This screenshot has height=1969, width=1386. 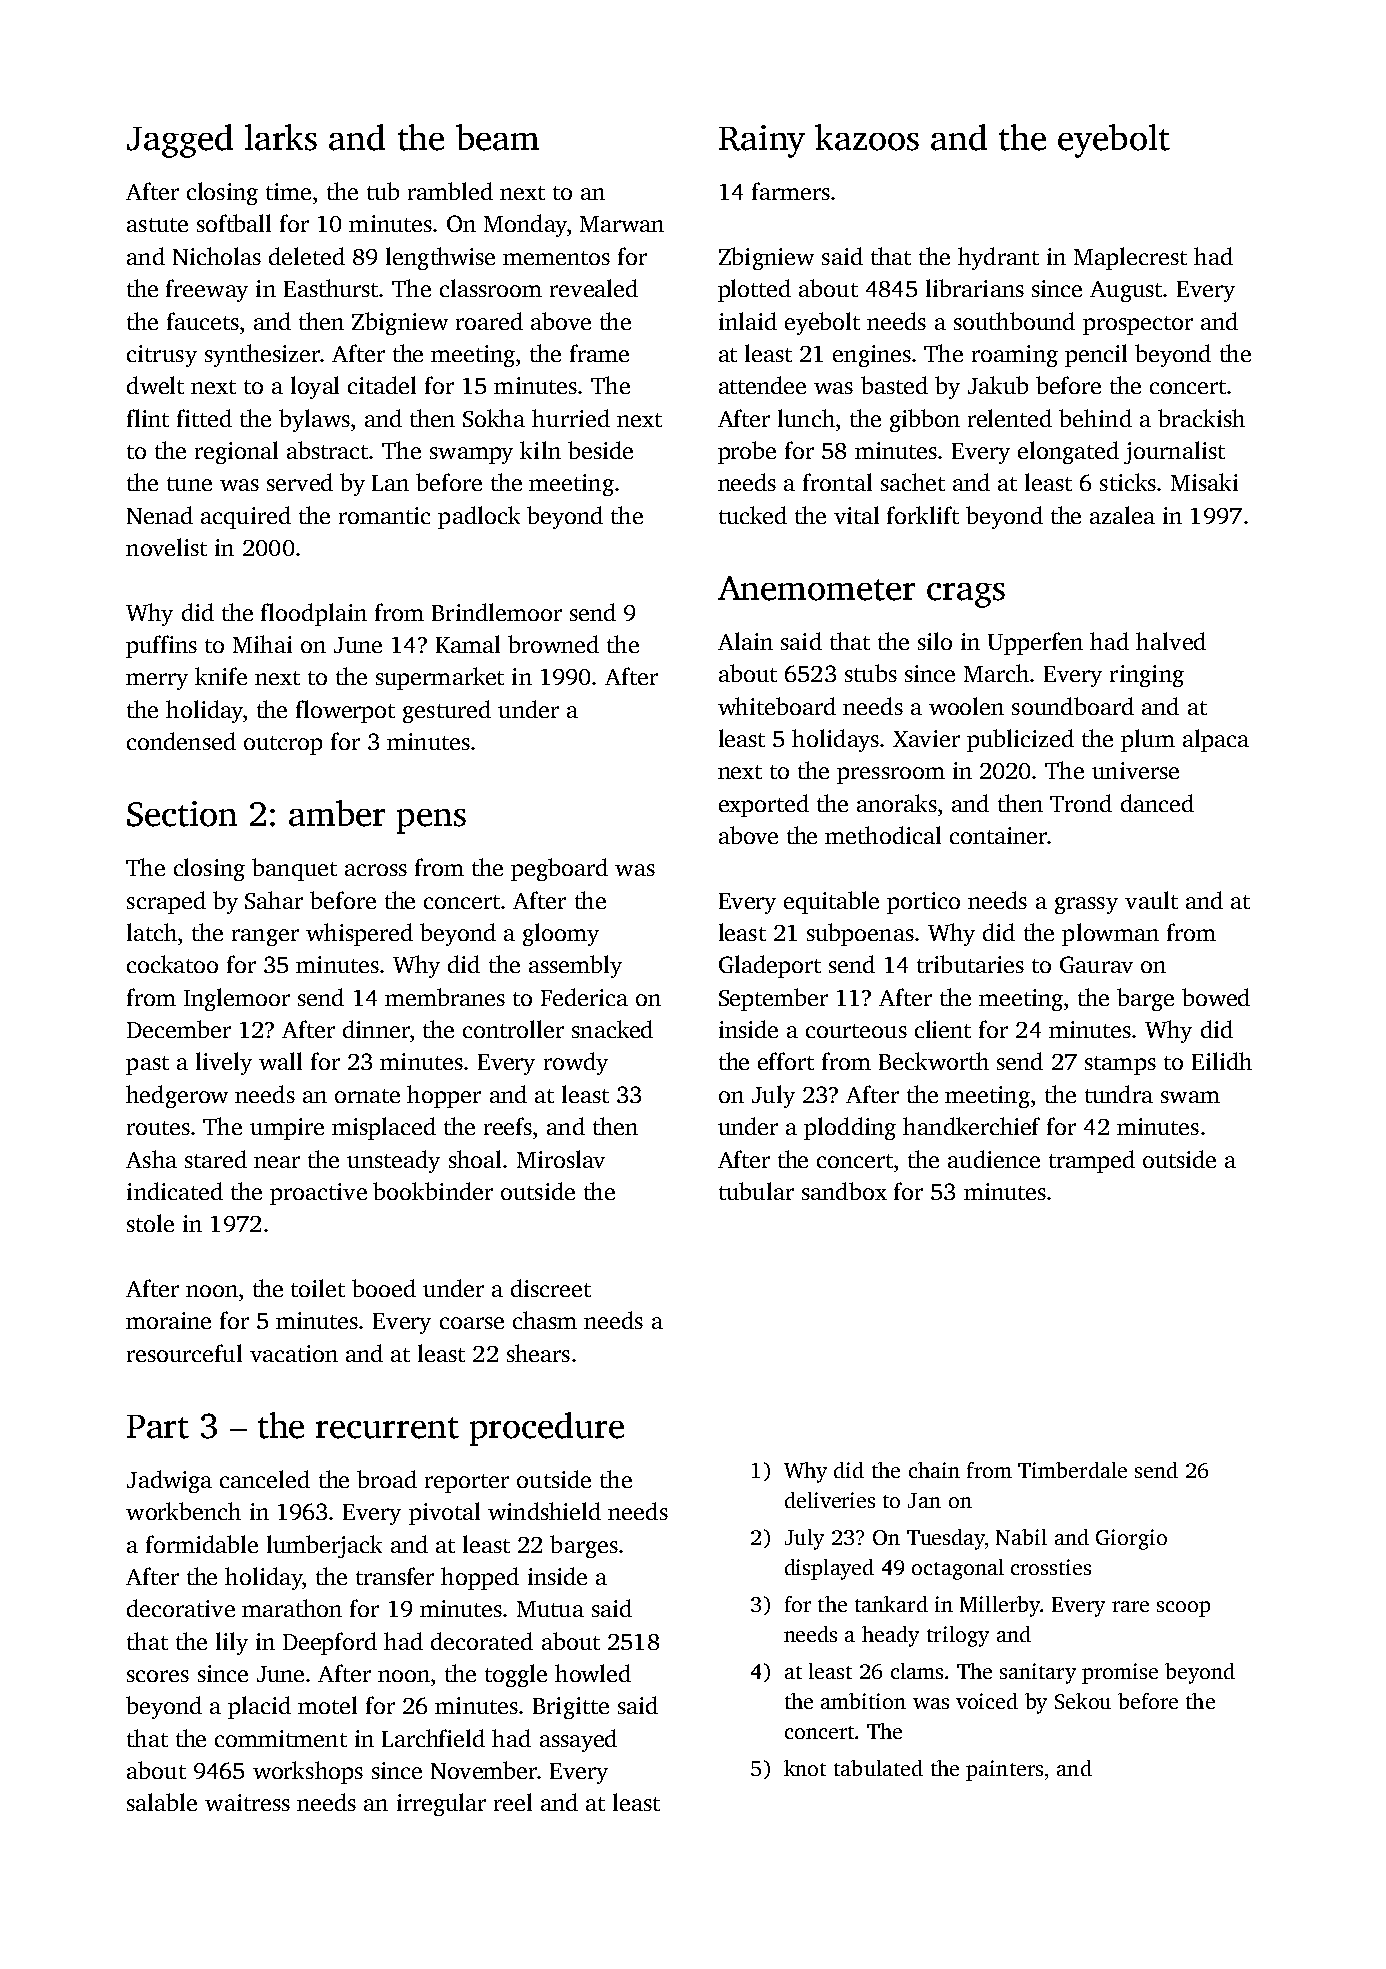 What do you see at coordinates (497, 137) in the screenshot?
I see `beam` at bounding box center [497, 137].
